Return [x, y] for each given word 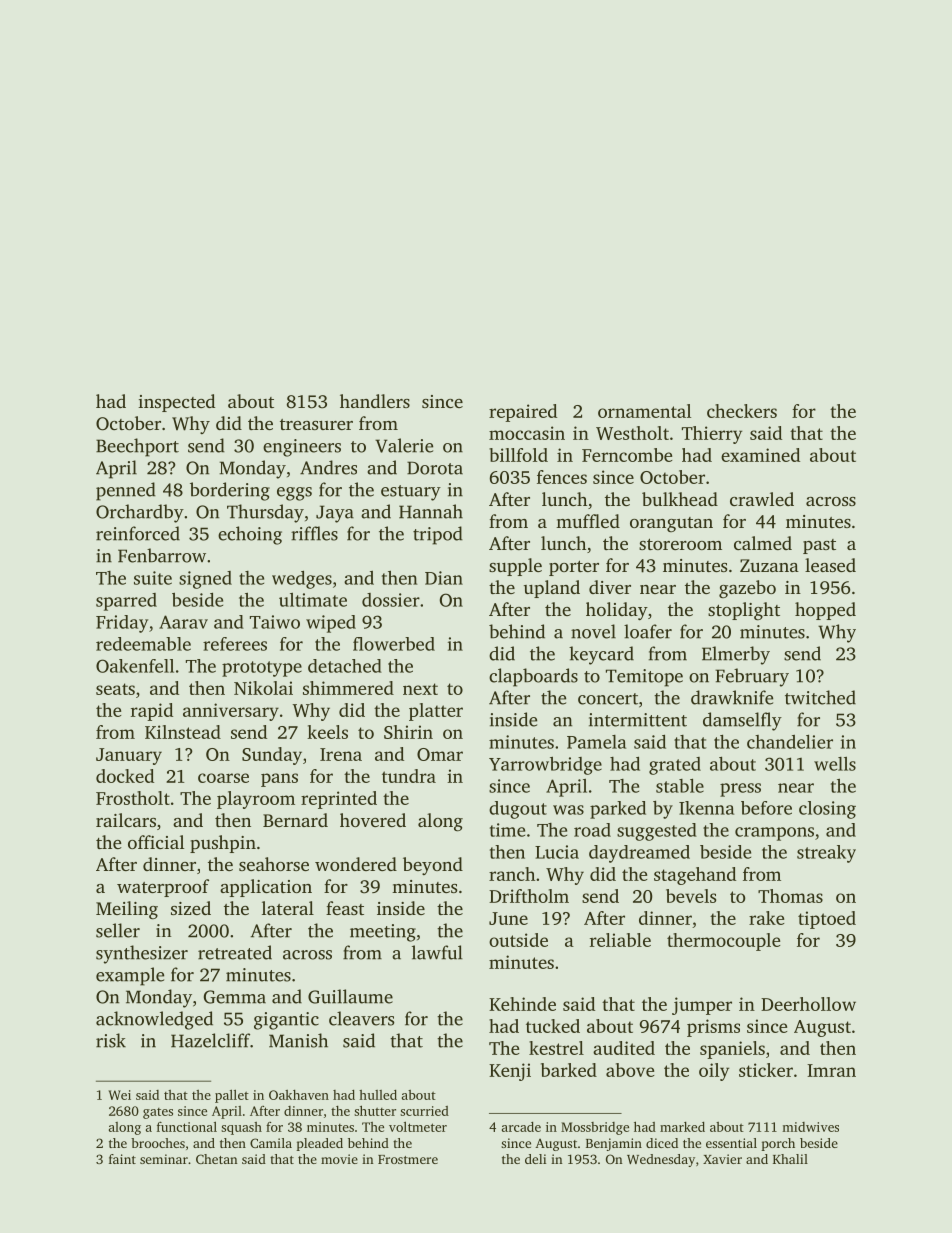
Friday [122, 624]
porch [778, 1144]
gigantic [286, 1021]
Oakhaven [299, 1095]
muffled [588, 521]
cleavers [361, 1018]
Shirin [408, 732]
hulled [378, 1095]
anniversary [231, 712]
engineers [302, 448]
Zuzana [769, 565]
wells [835, 764]
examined [760, 455]
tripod [438, 535]
